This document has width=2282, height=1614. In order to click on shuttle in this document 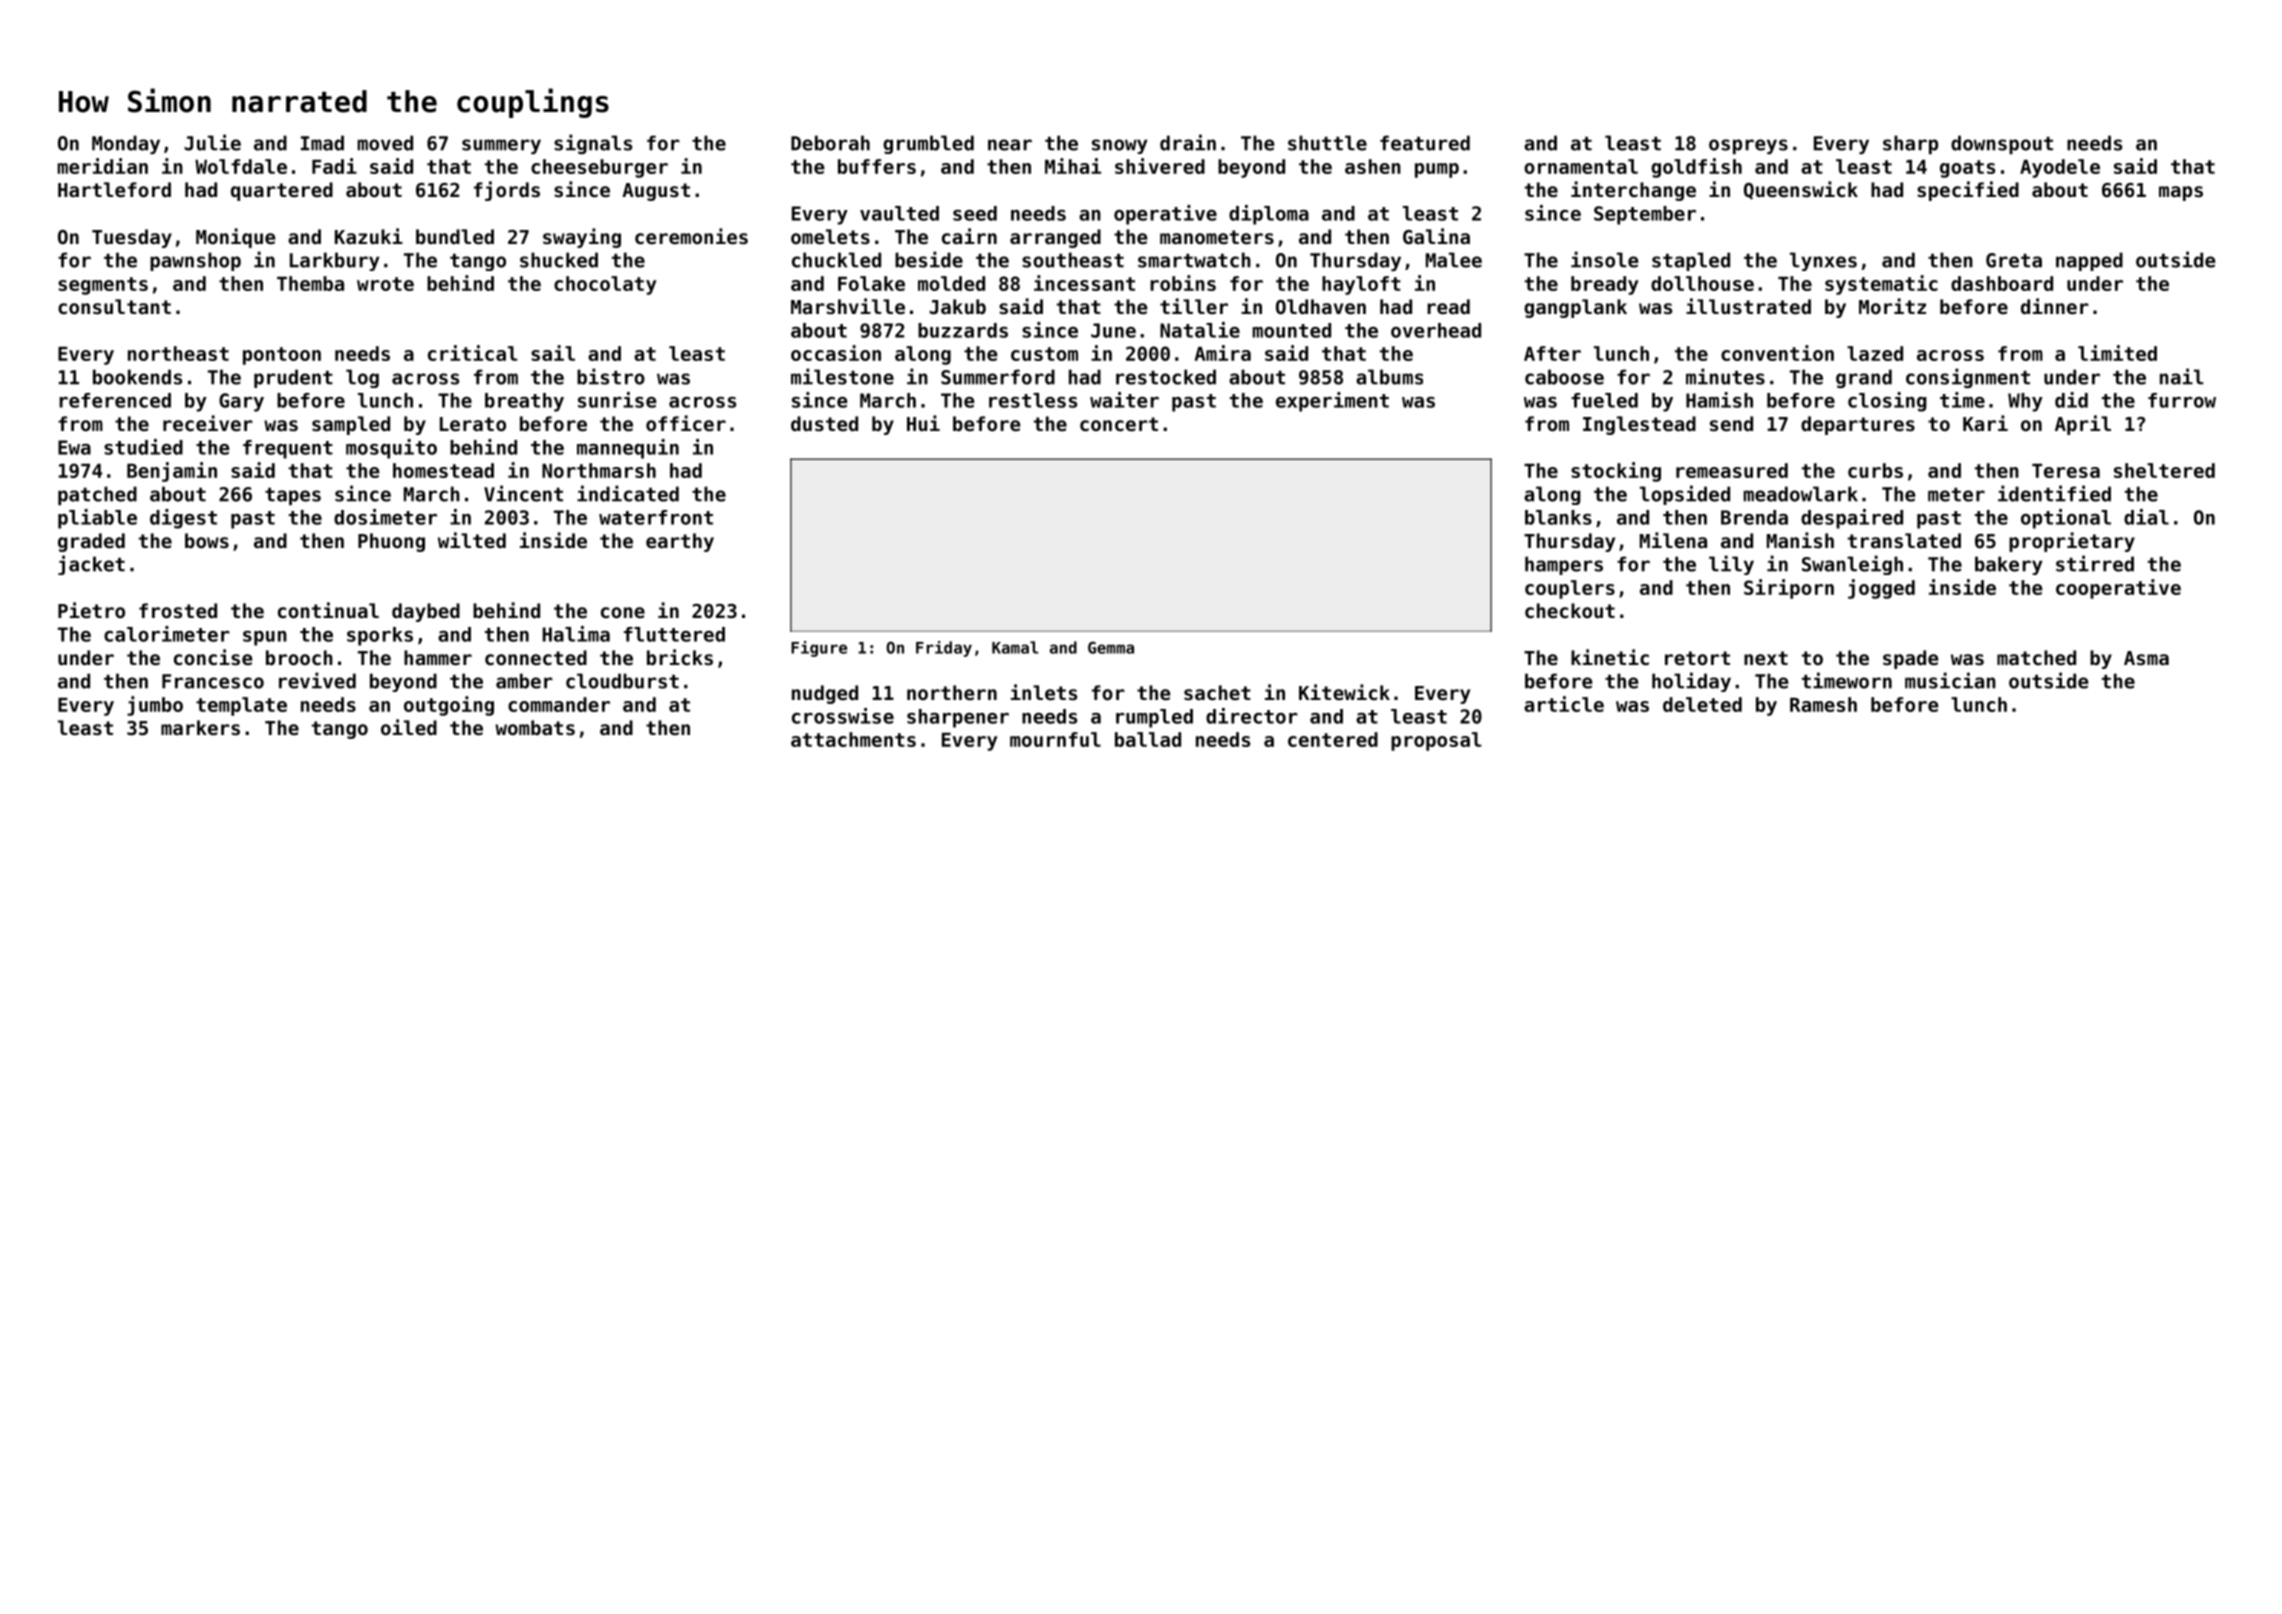, I will do `click(1327, 143)`.
